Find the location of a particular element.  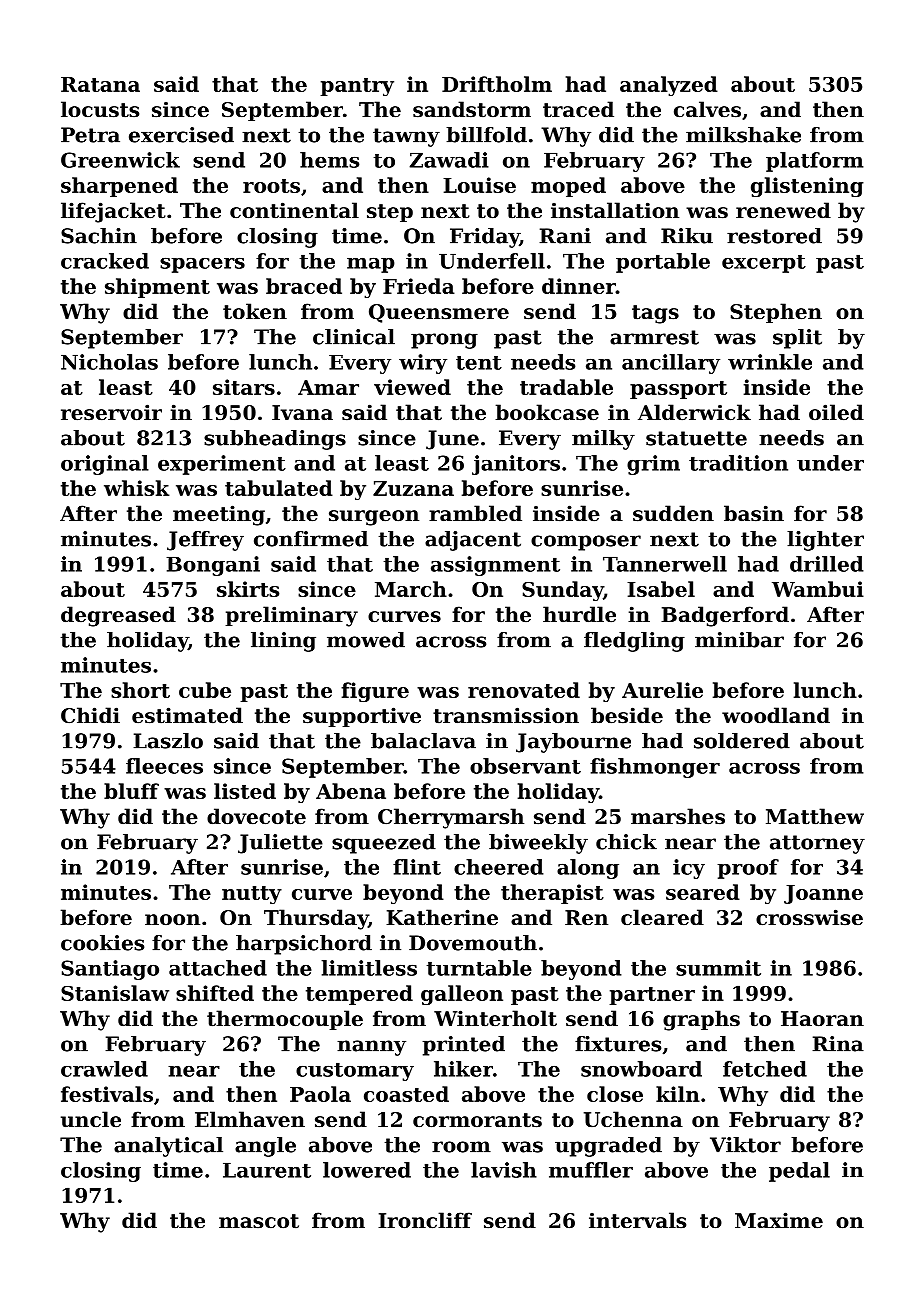

basin is located at coordinates (754, 513).
